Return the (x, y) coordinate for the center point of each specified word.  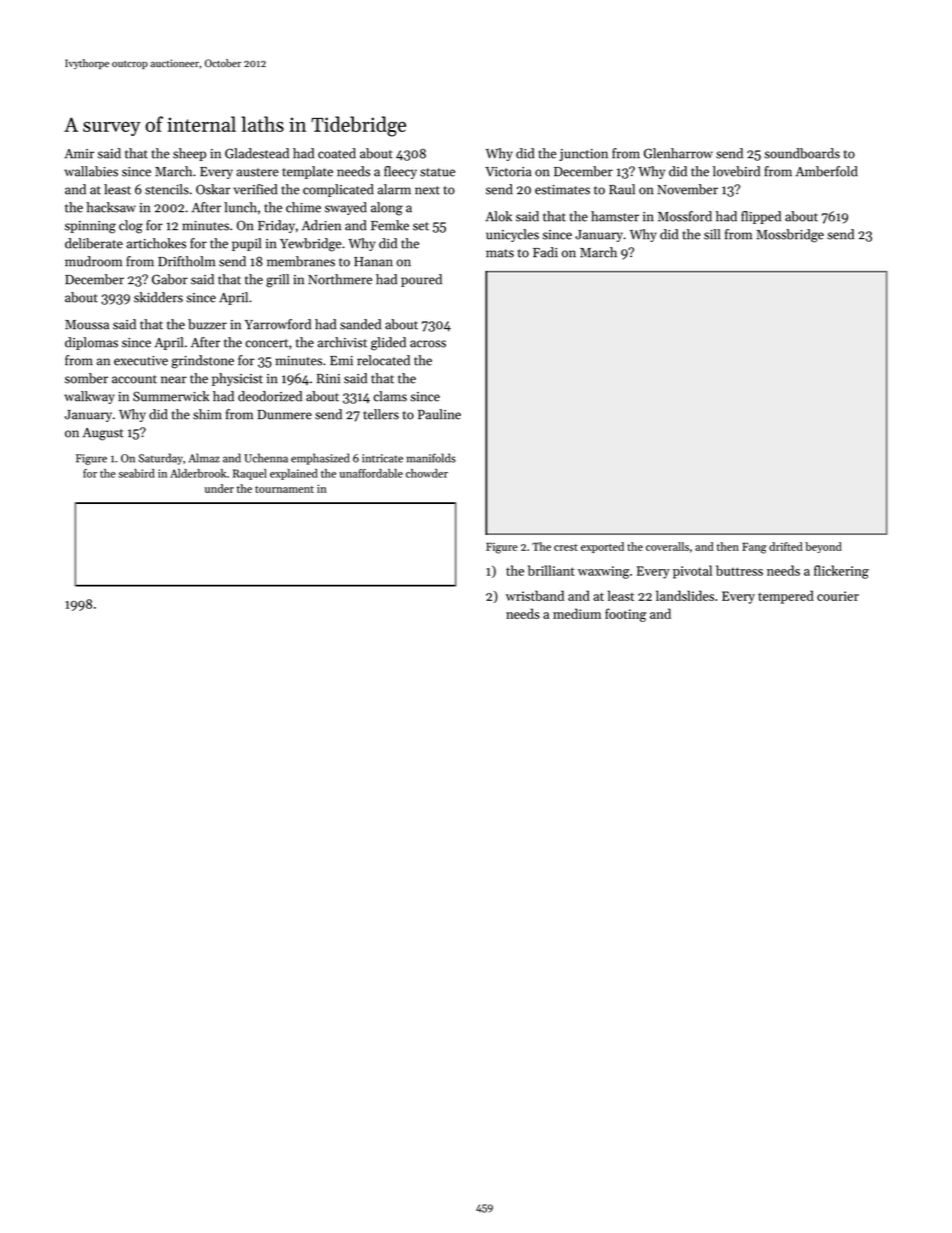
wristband (535, 595)
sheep (189, 154)
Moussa (87, 325)
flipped (761, 217)
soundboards (802, 153)
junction (583, 155)
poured (421, 280)
